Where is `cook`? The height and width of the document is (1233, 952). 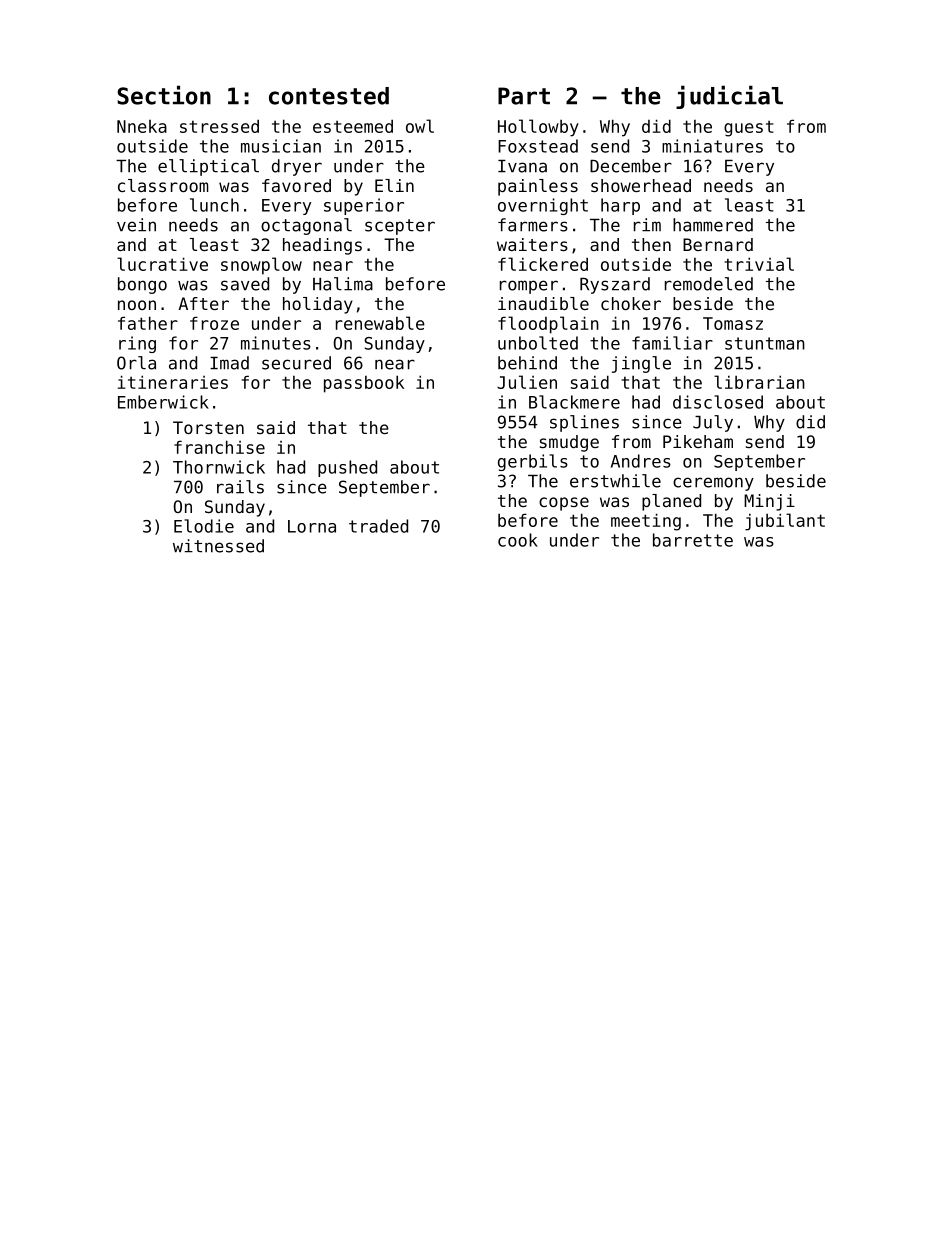 cook is located at coordinates (518, 540).
